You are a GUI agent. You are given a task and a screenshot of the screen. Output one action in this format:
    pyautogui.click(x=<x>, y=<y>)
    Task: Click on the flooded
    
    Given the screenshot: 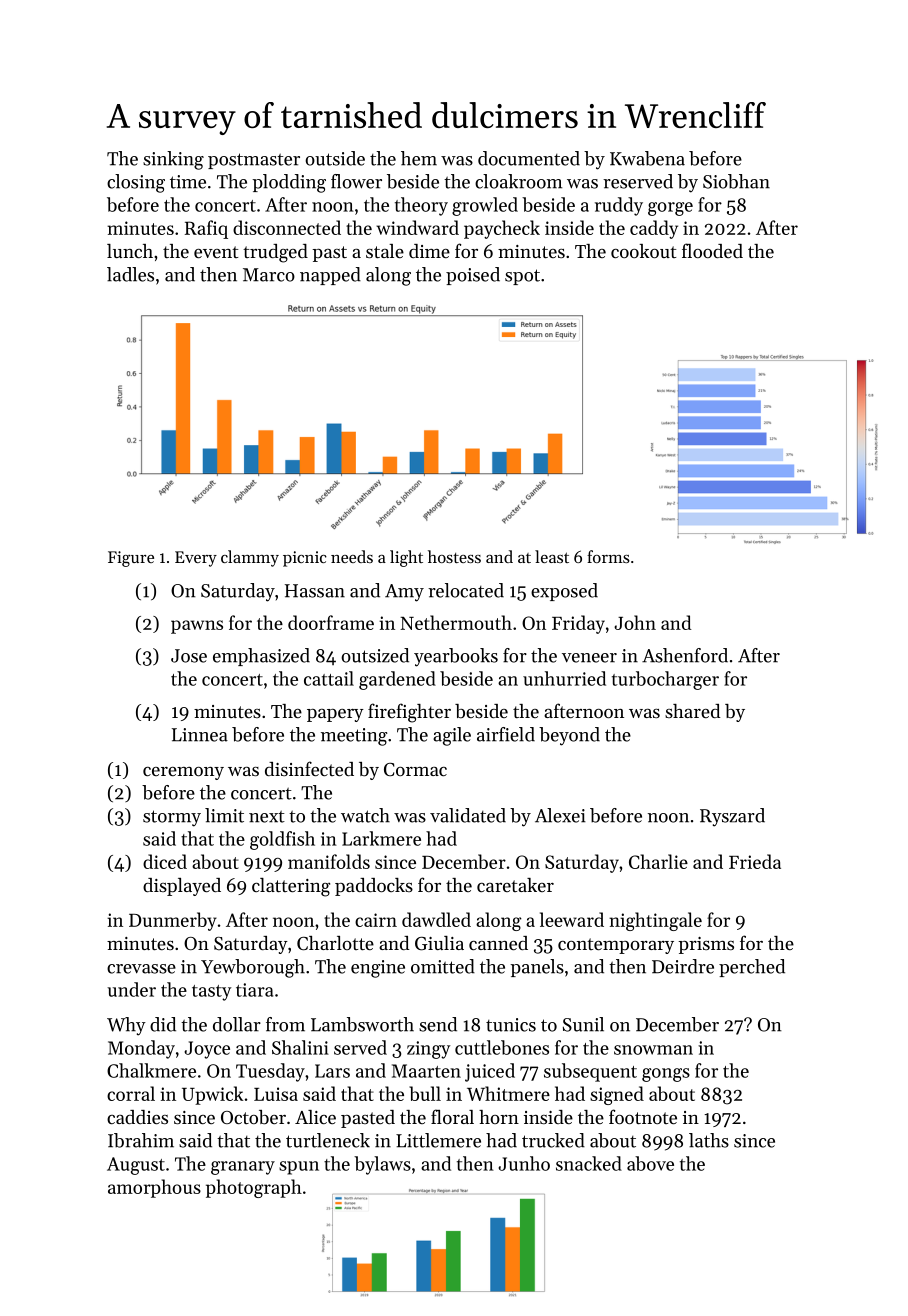 What is the action you would take?
    pyautogui.click(x=712, y=250)
